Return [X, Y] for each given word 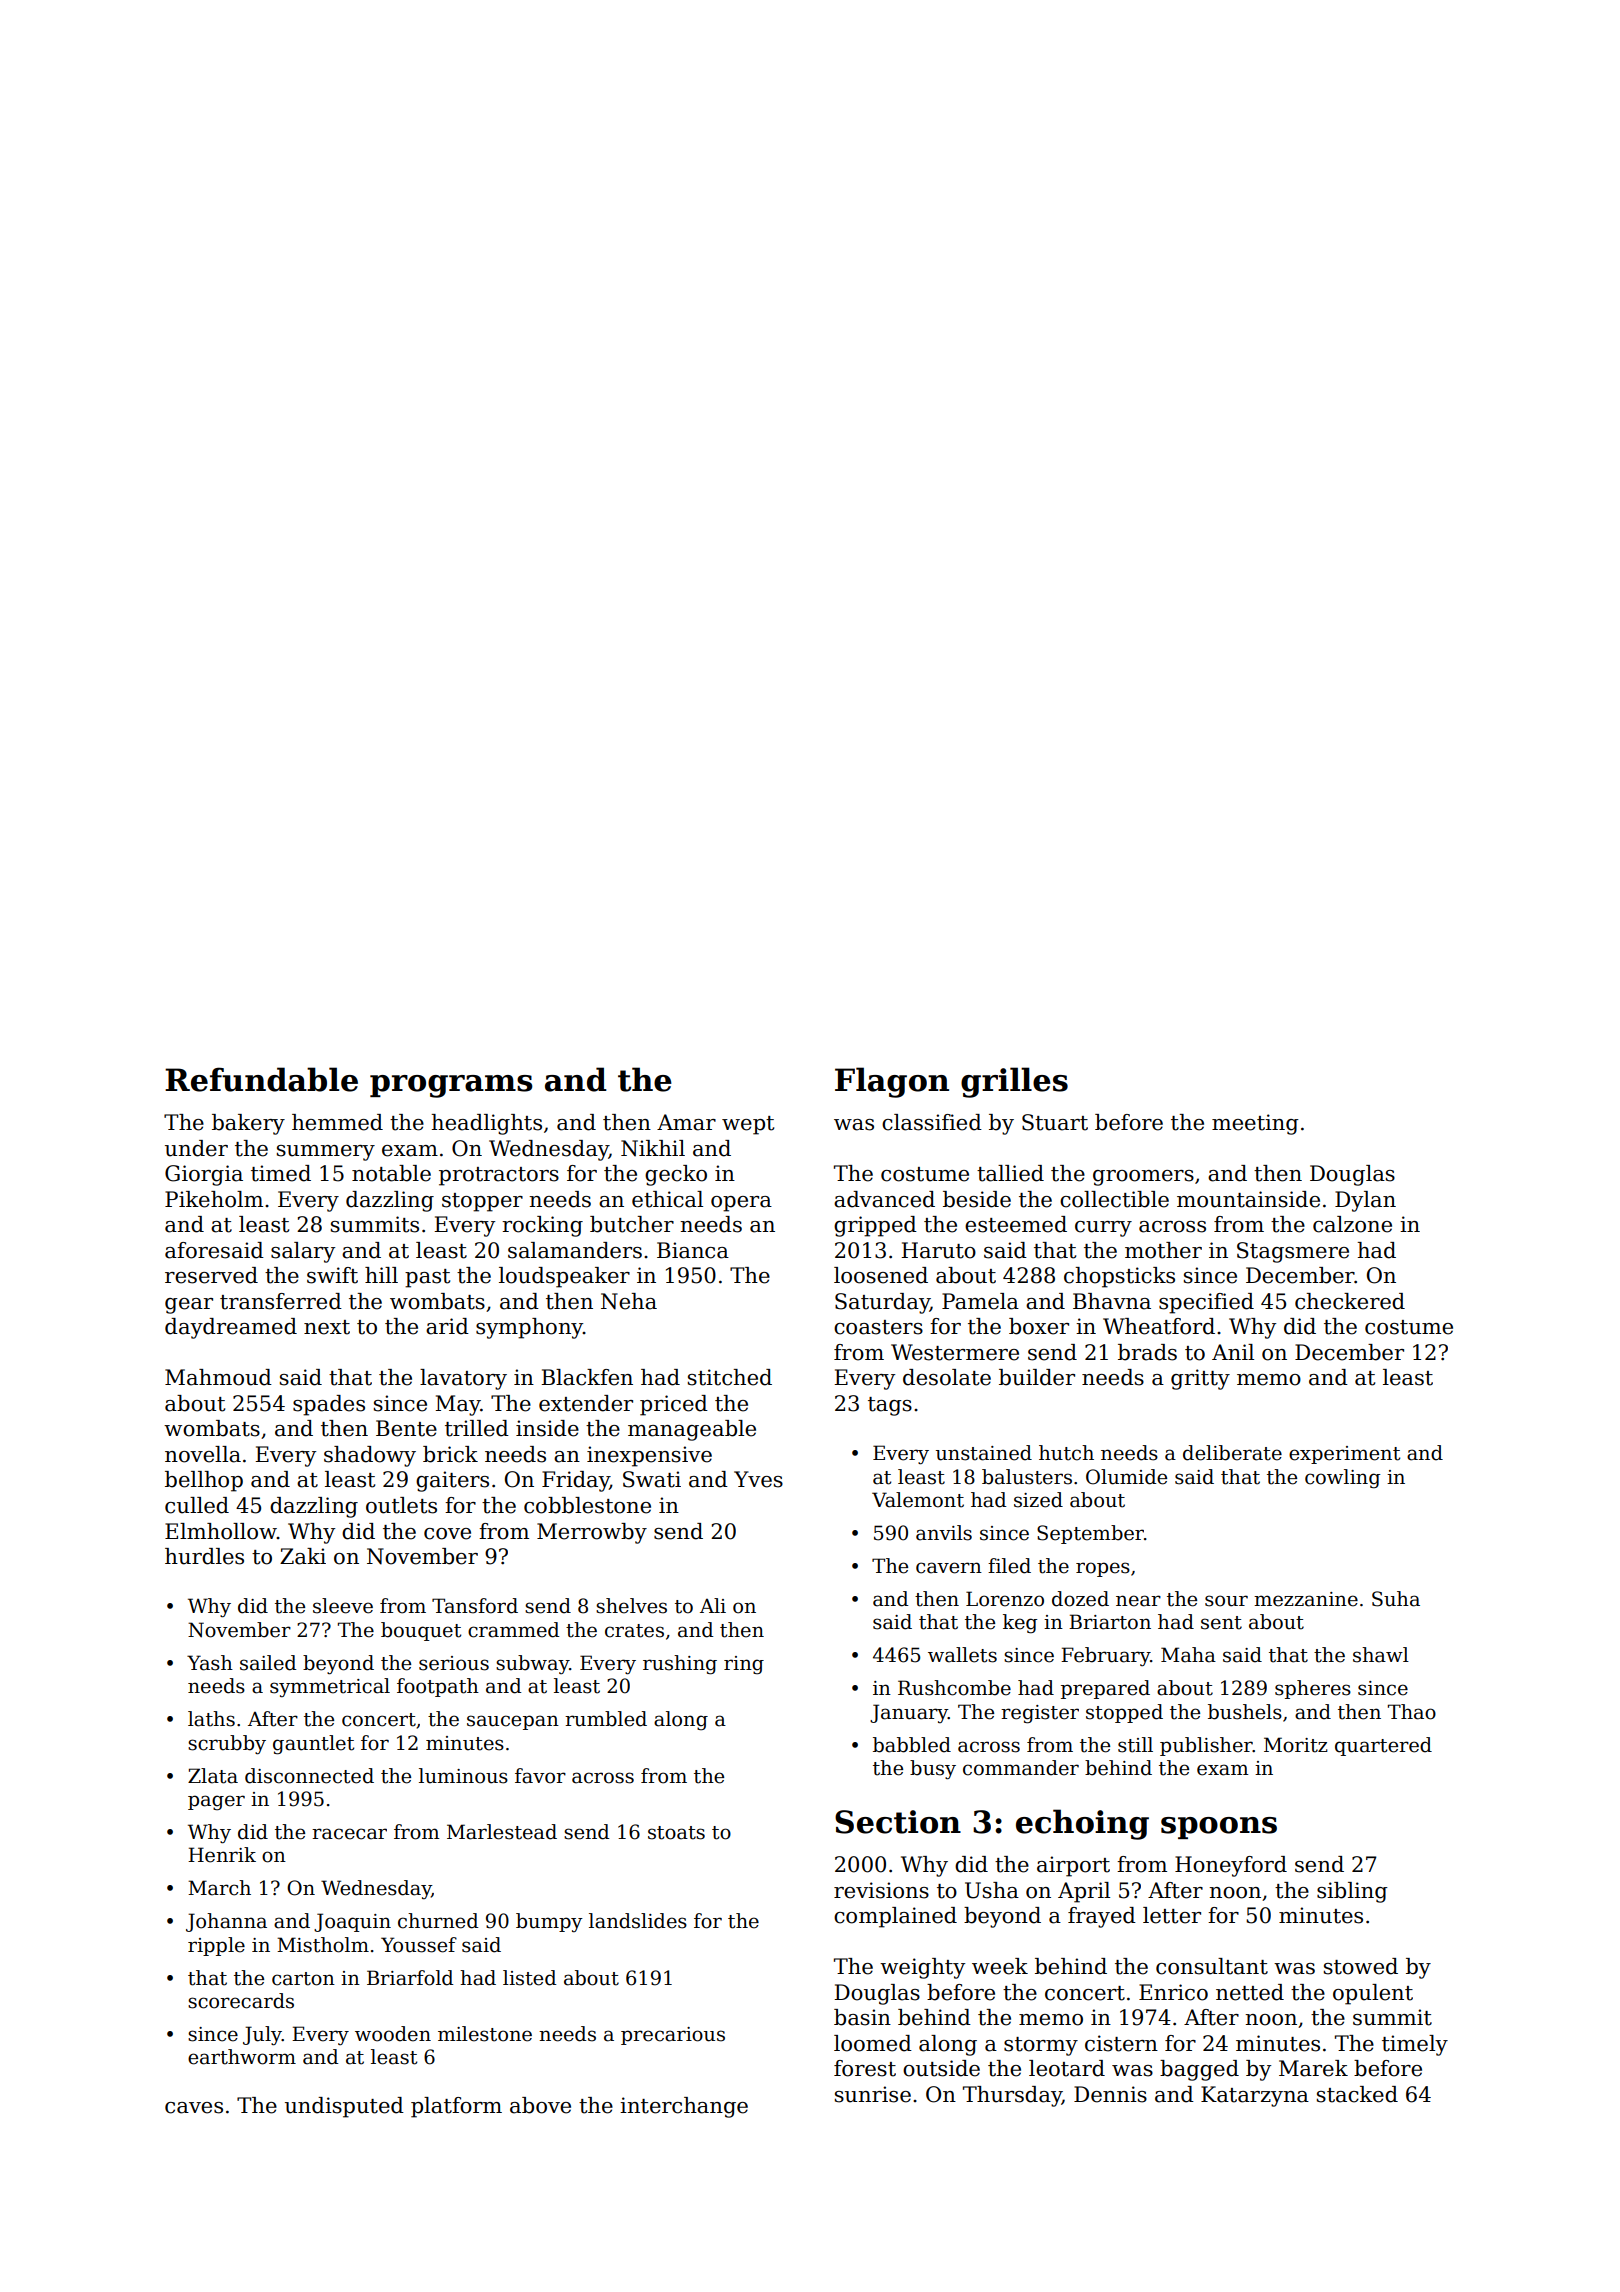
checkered [1350, 1301]
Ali [713, 1605]
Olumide [1126, 1477]
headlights [486, 1124]
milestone [485, 2034]
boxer [1039, 1326]
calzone [1352, 1224]
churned [438, 1921]
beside [977, 1199]
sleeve [343, 1606]
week [1000, 1966]
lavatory [463, 1379]
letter [1172, 1915]
